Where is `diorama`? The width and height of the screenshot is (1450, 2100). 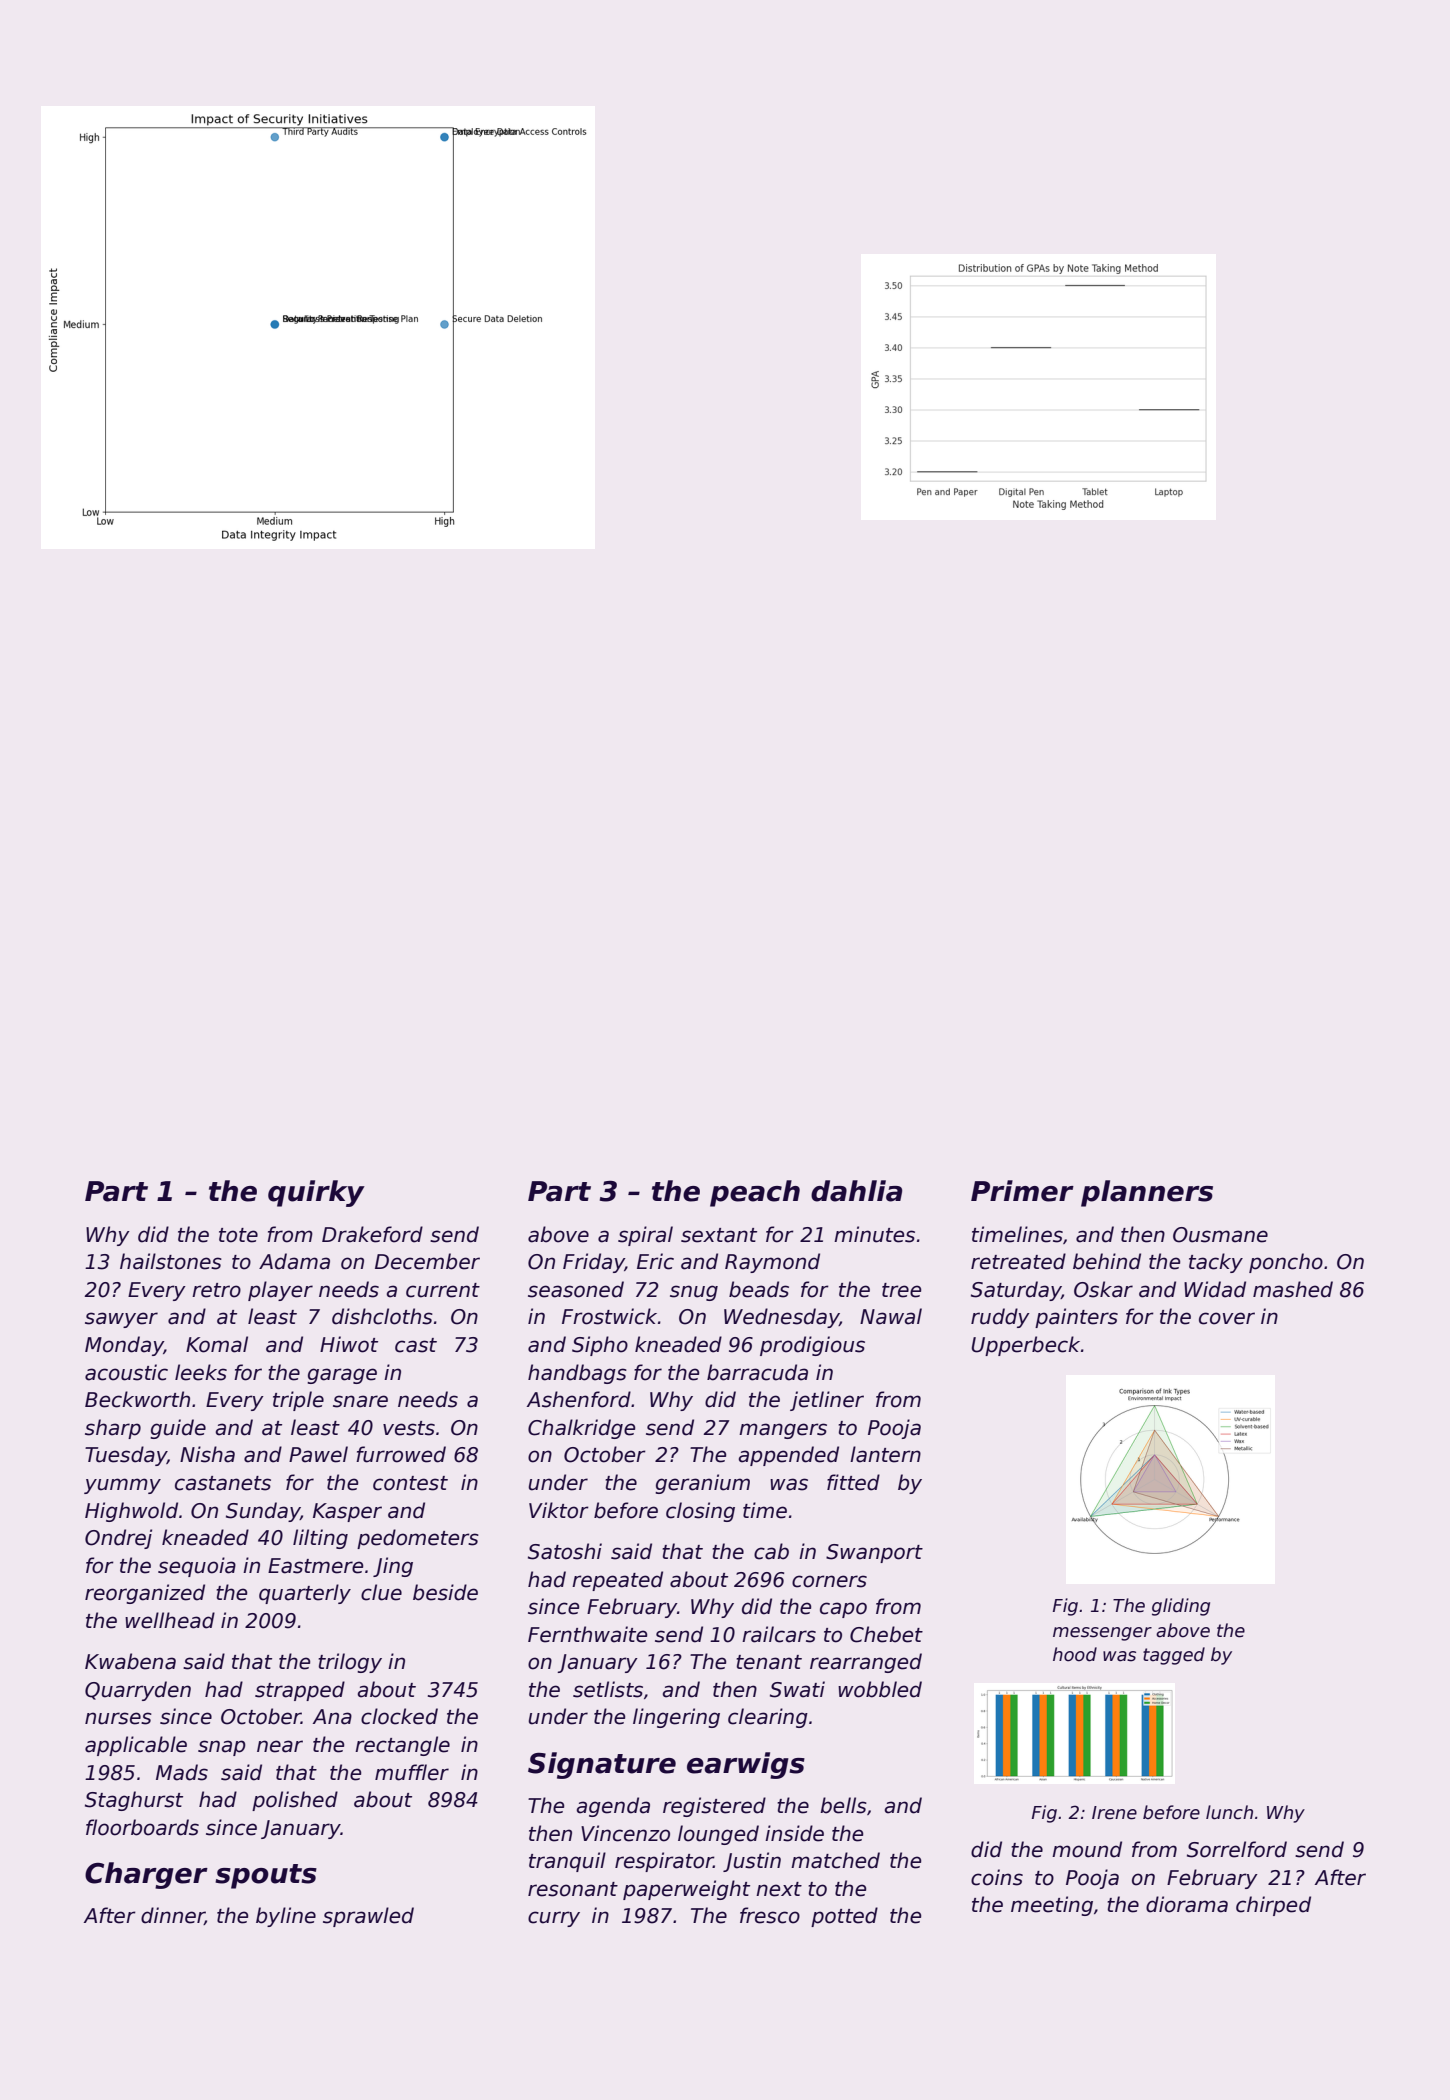 diorama is located at coordinates (1187, 1904).
